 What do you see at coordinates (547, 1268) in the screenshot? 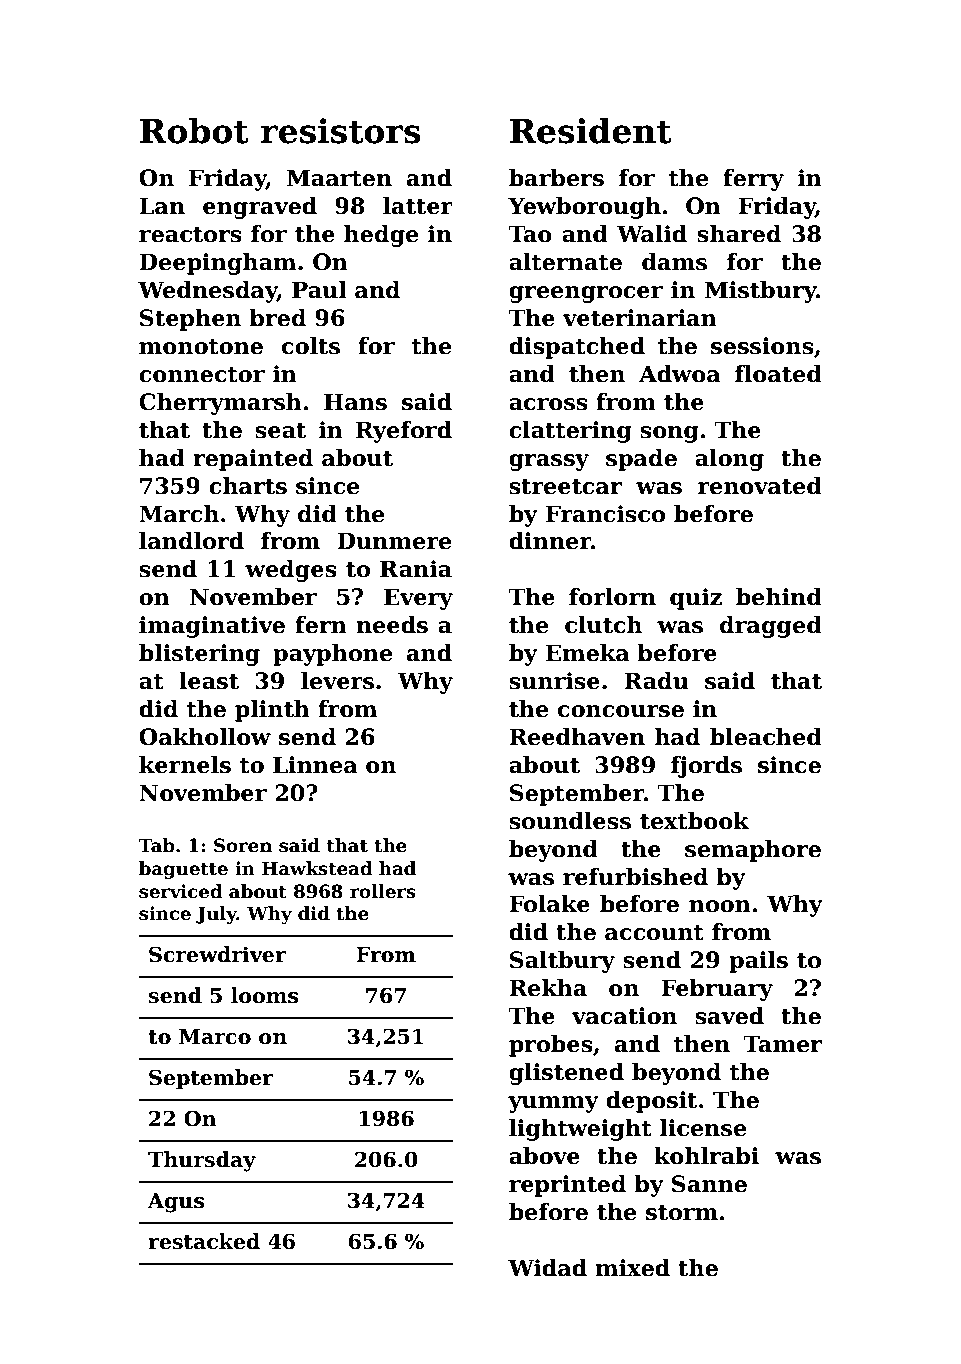
I see `Widad` at bounding box center [547, 1268].
